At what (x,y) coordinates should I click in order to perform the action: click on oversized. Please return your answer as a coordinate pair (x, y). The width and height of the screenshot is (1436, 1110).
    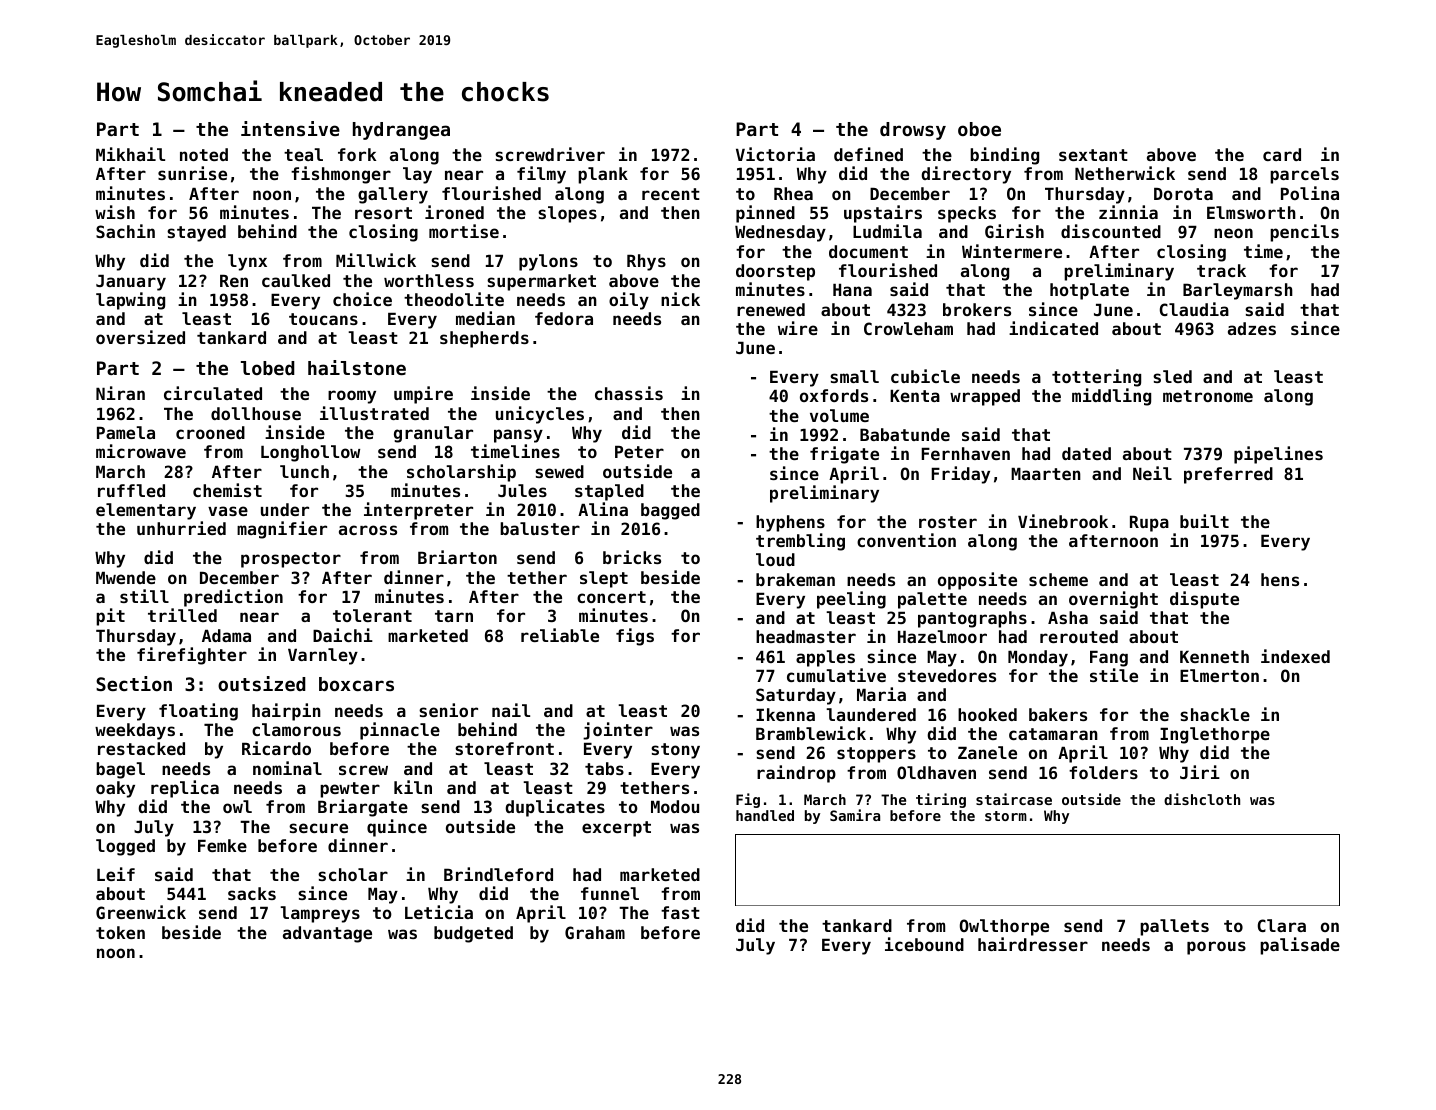
    Looking at the image, I should click on (140, 337).
